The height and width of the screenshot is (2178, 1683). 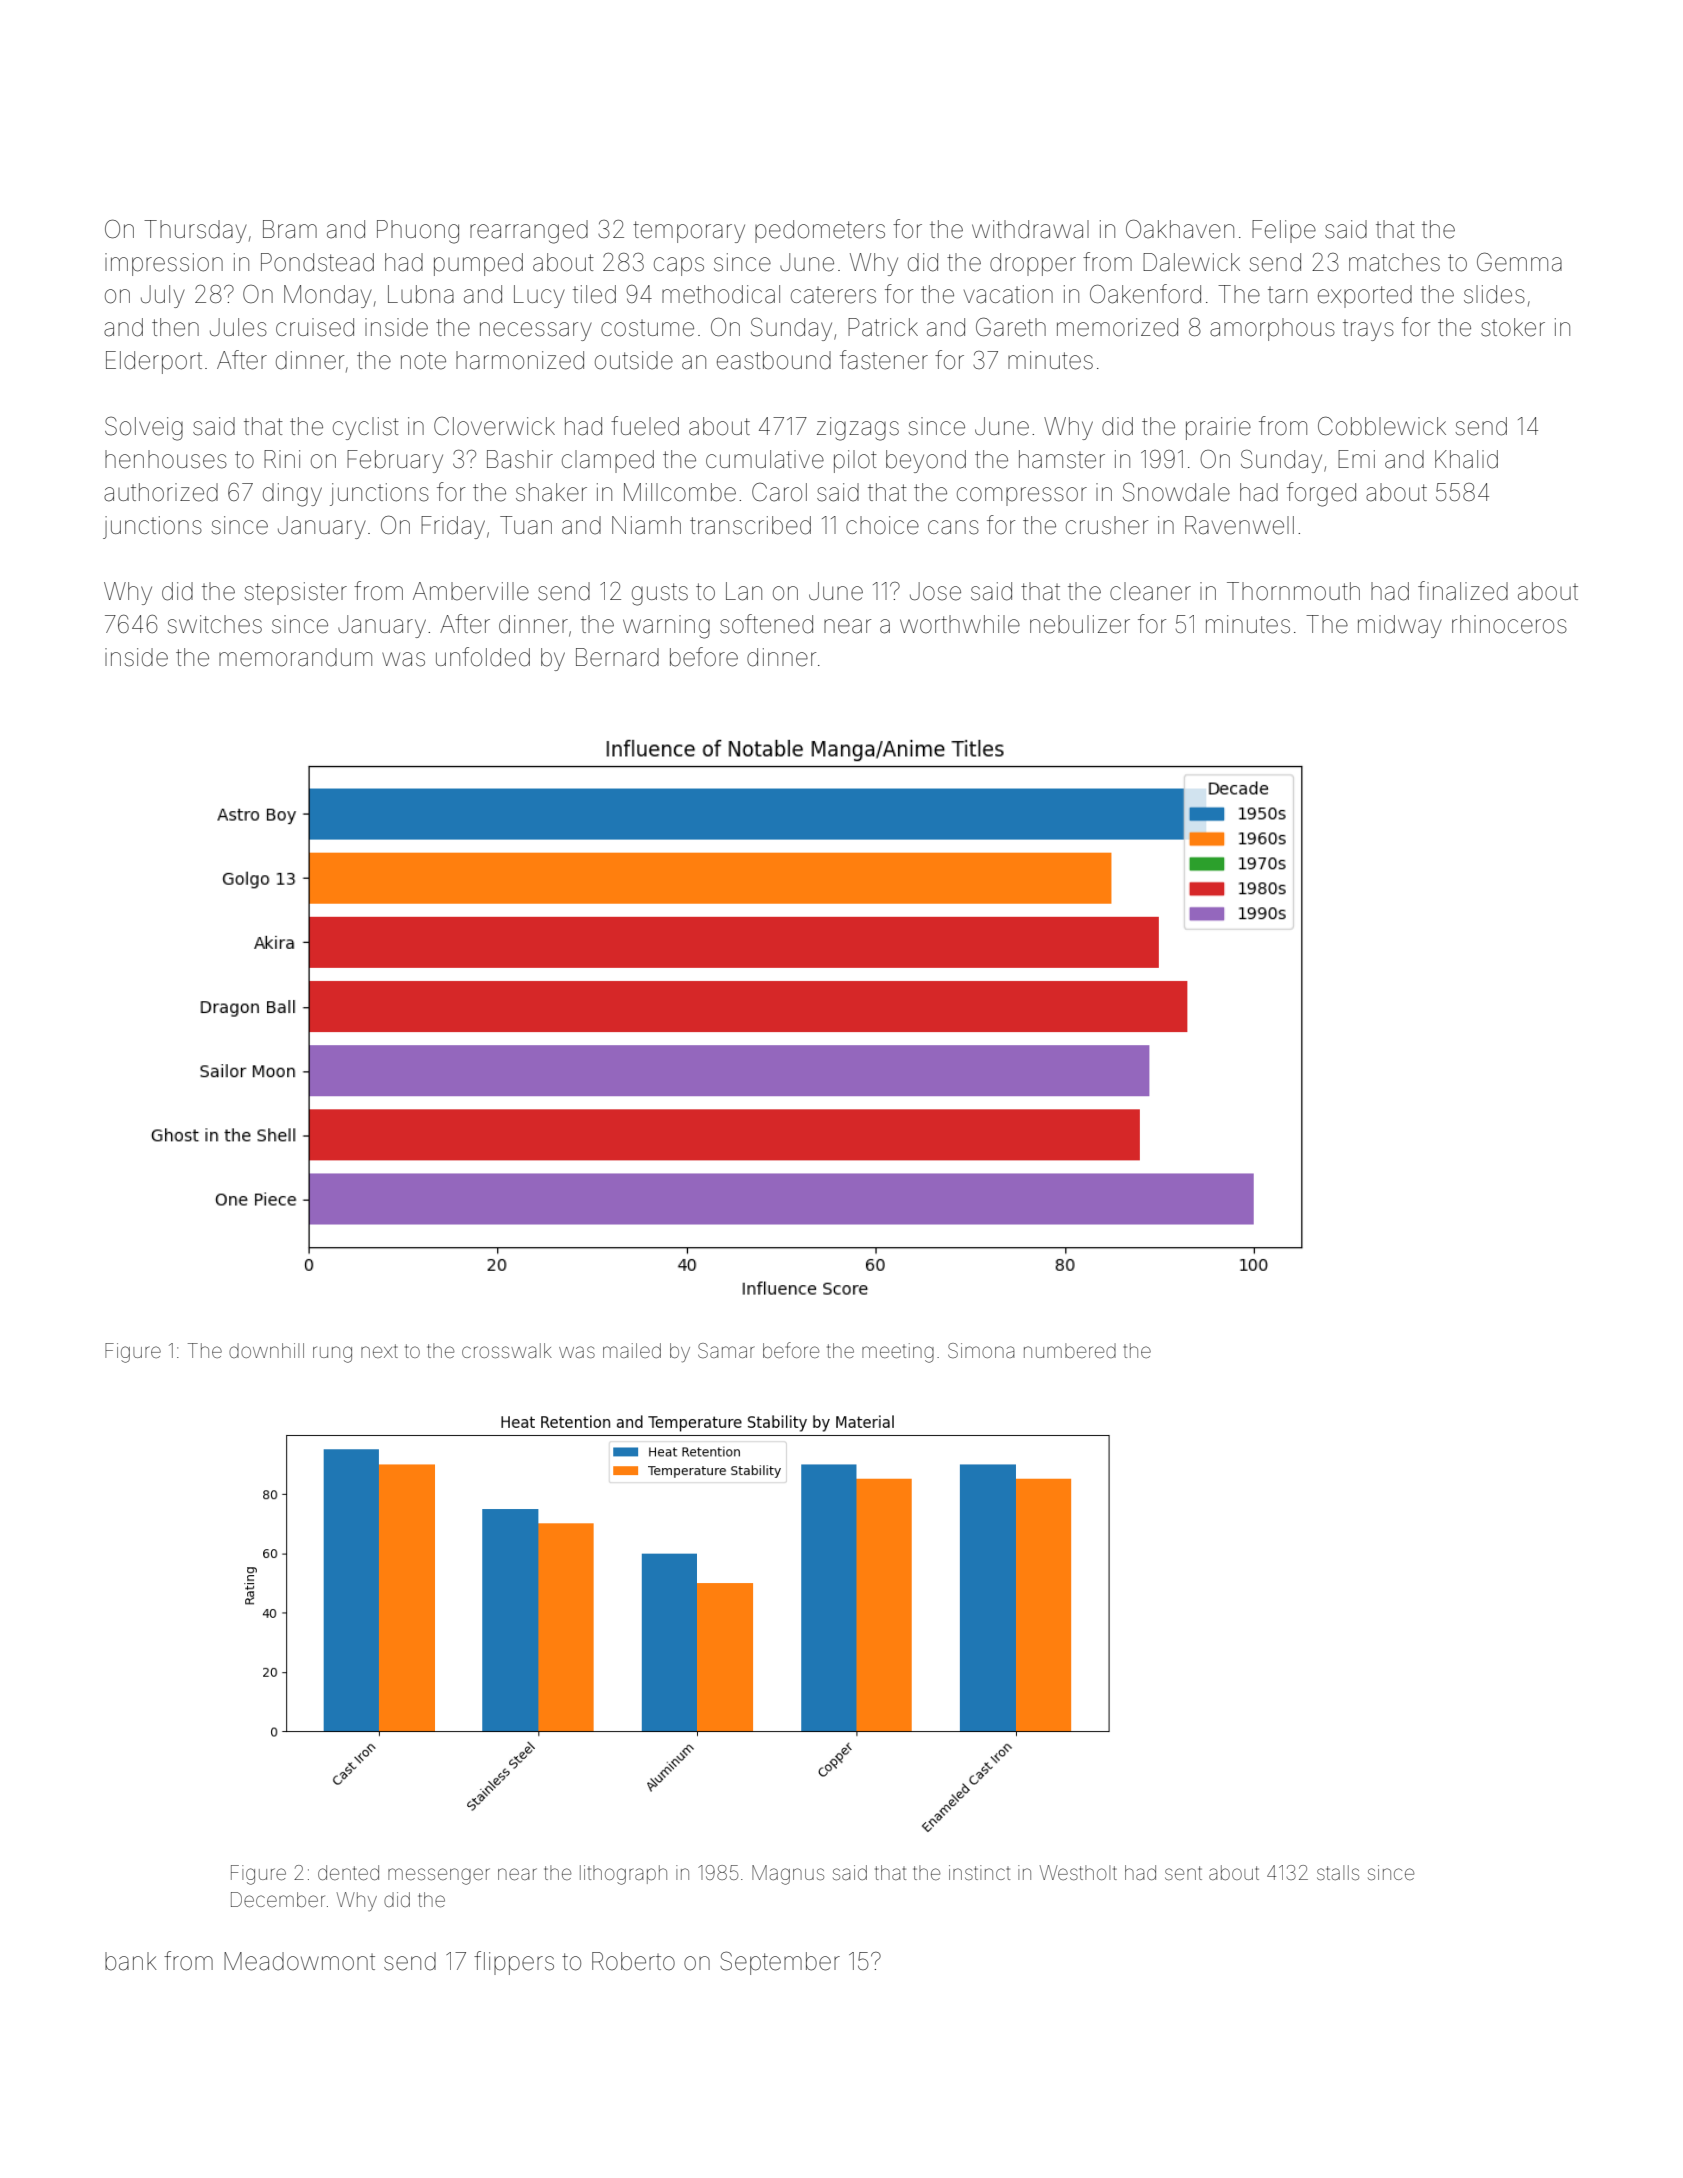 What do you see at coordinates (979, 1872) in the screenshot?
I see `instinct` at bounding box center [979, 1872].
